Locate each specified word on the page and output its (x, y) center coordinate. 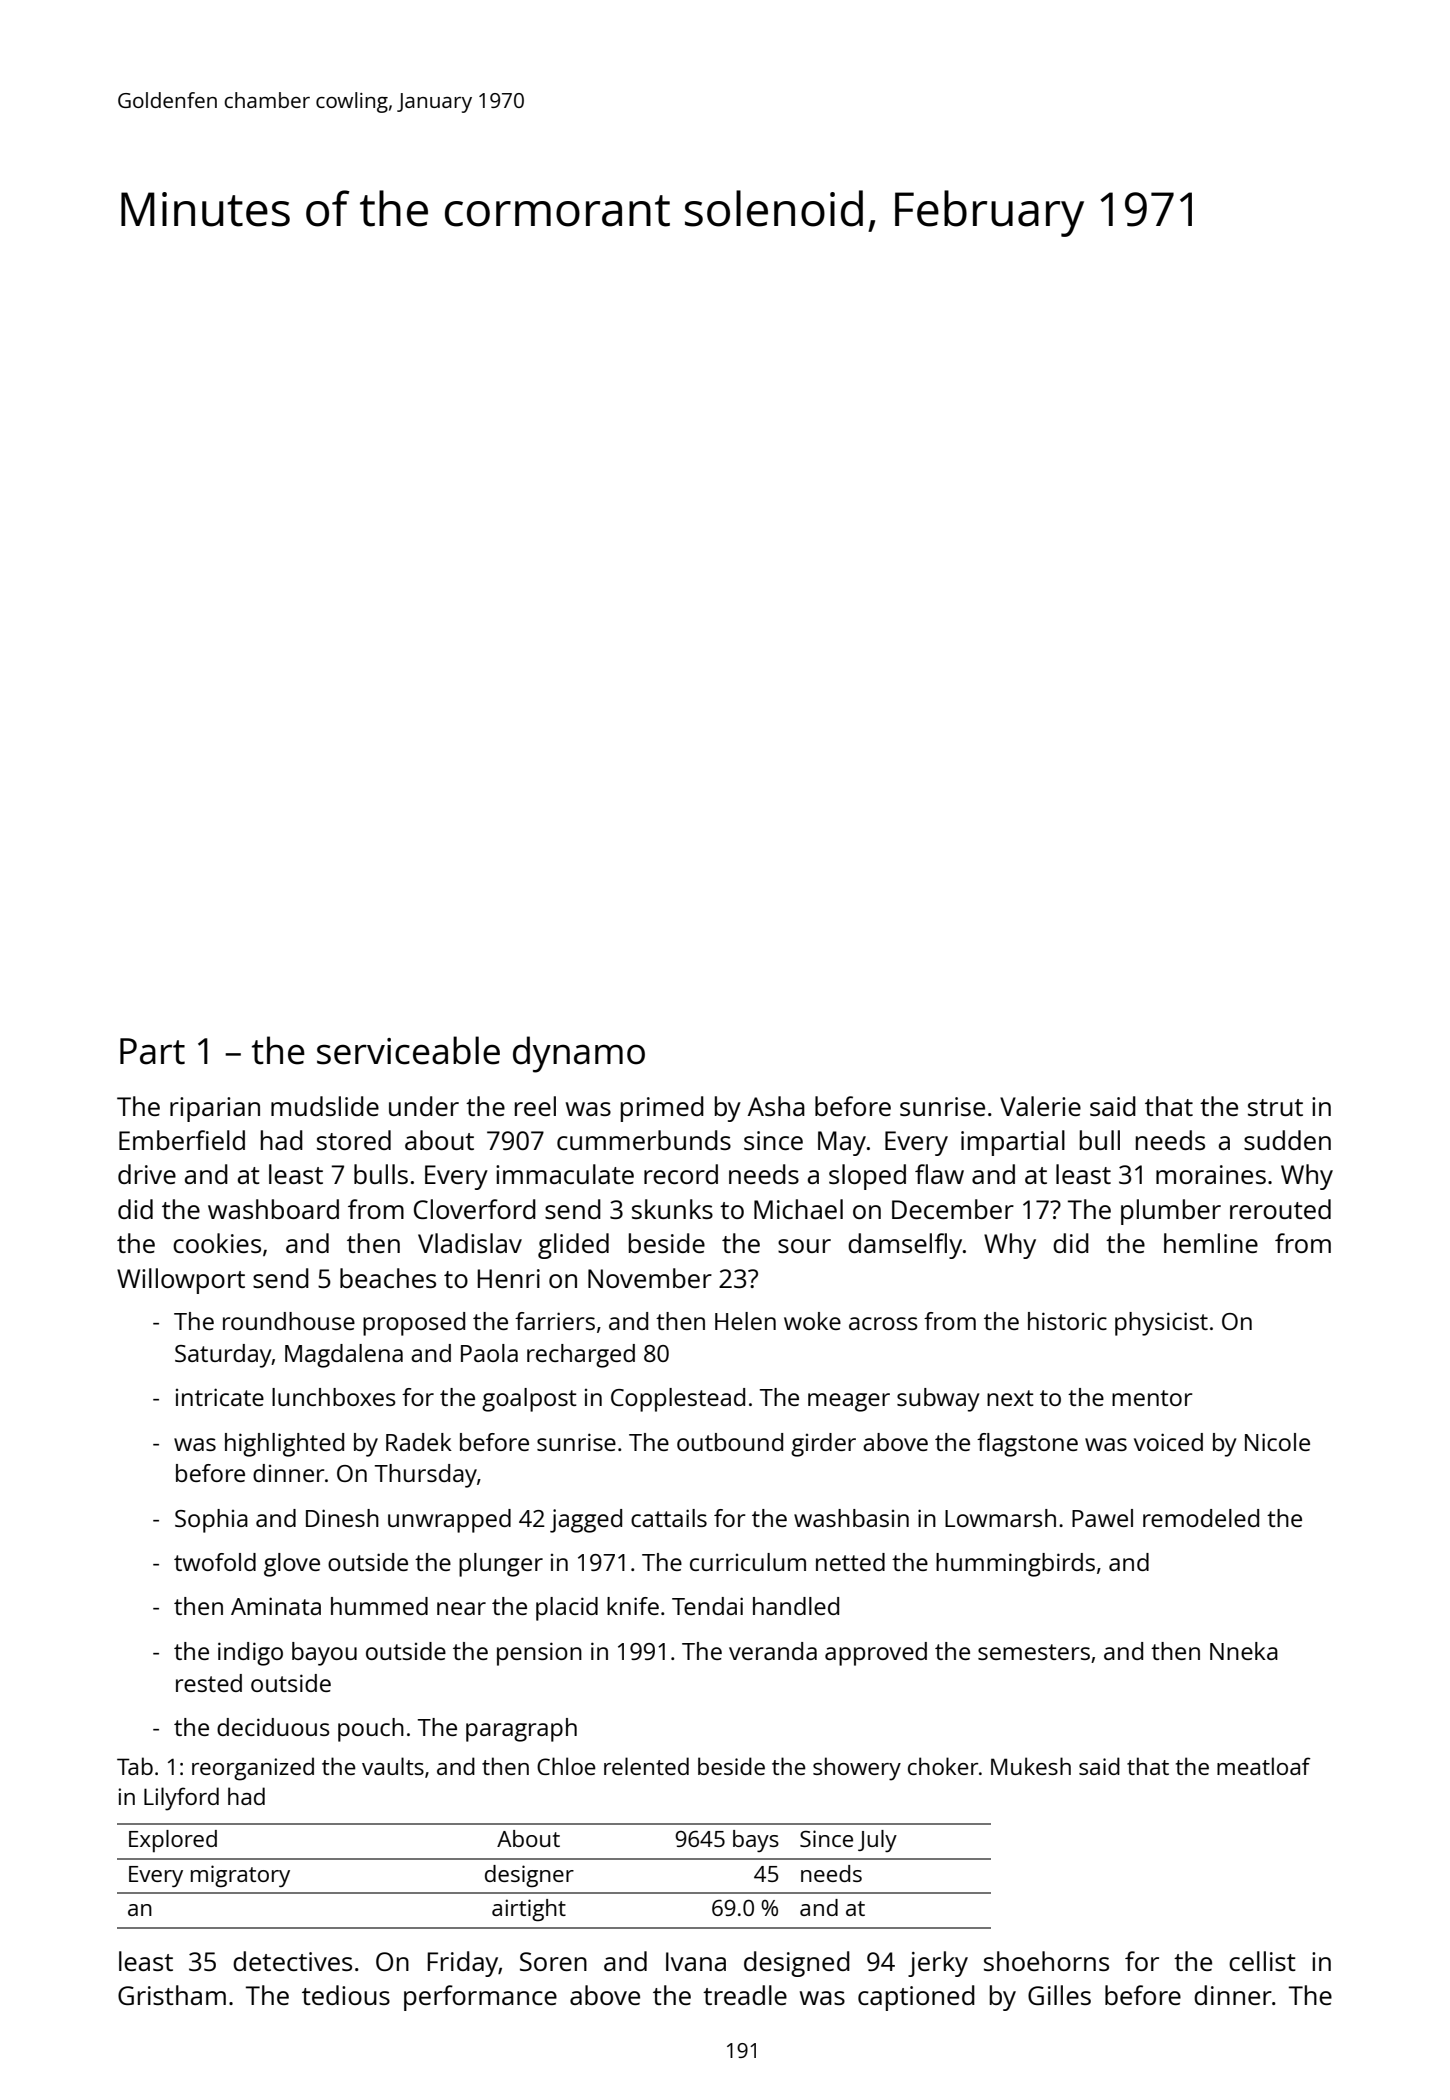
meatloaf (1264, 1766)
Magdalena (344, 1356)
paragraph (521, 1730)
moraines (1211, 1174)
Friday (463, 1964)
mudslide (325, 1106)
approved (876, 1654)
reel (535, 1106)
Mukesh (1031, 1766)
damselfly (905, 1246)
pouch (371, 1730)
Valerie (1040, 1106)
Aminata (276, 1606)
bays (756, 1841)
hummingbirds (1015, 1565)
